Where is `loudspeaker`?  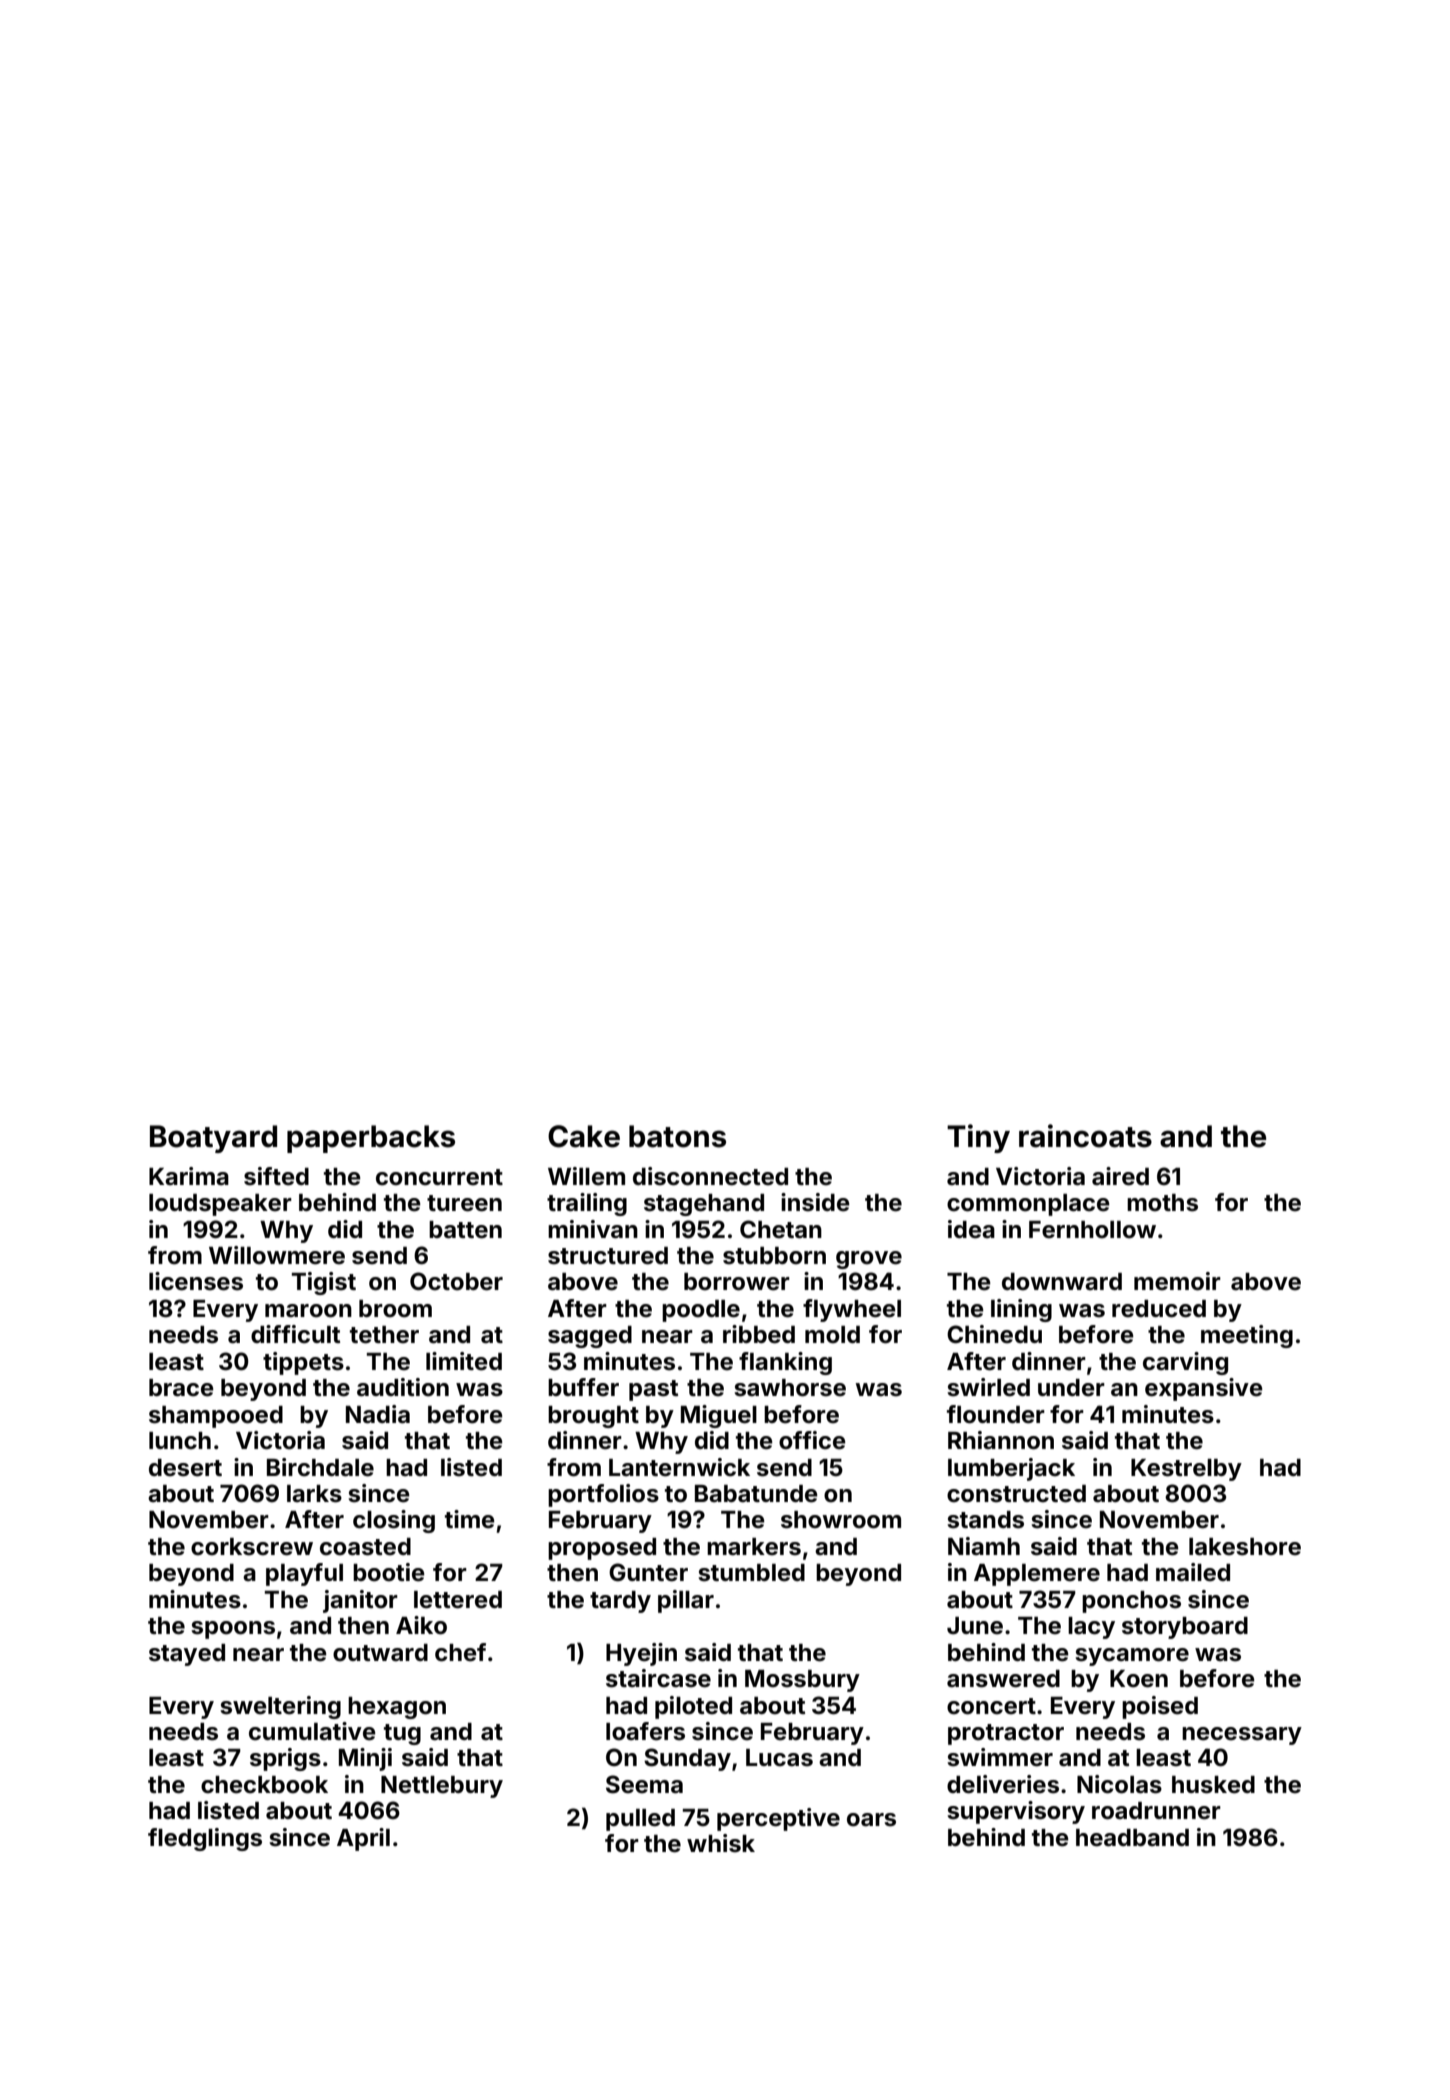 loudspeaker is located at coordinates (220, 1205).
